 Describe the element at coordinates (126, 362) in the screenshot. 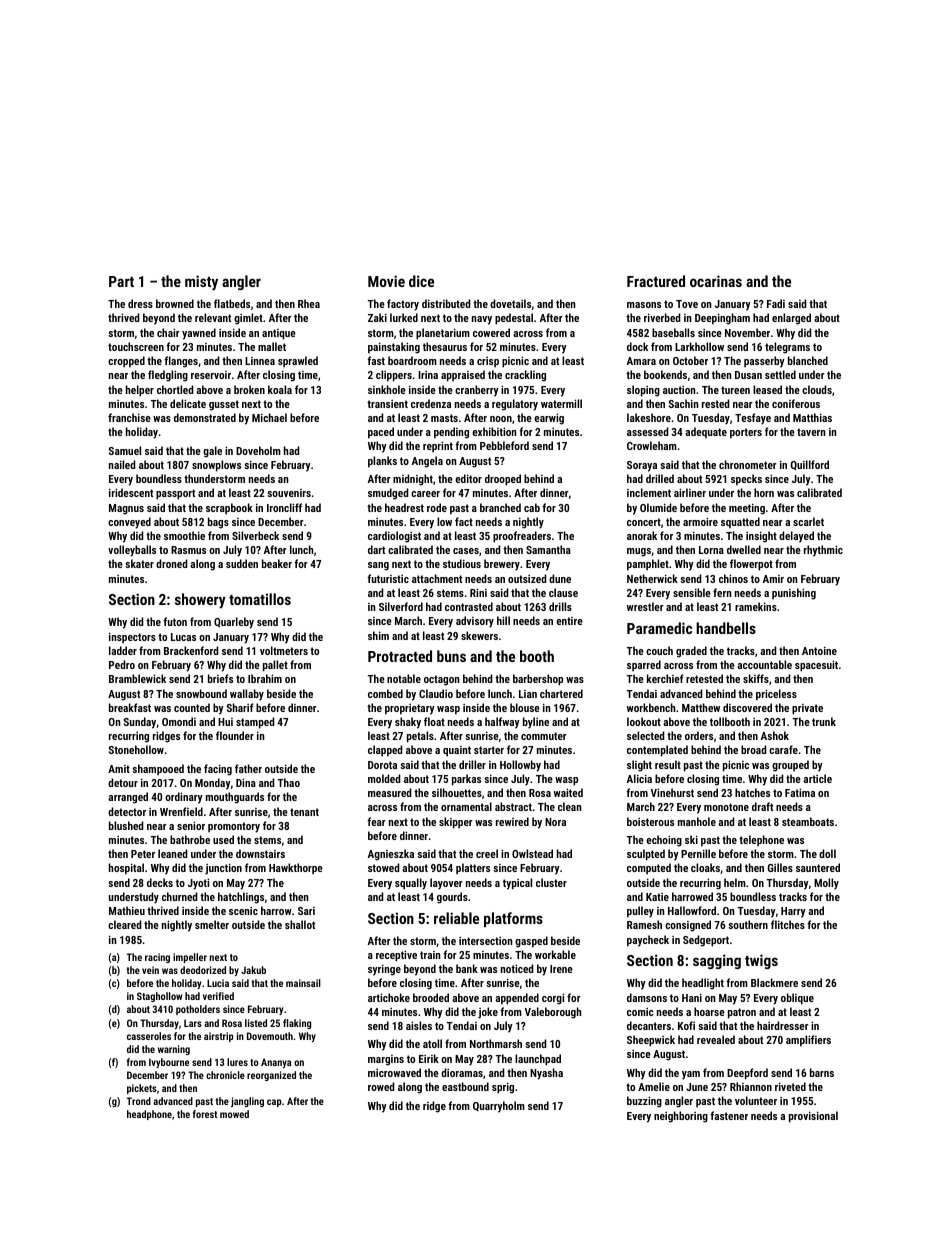

I see `cropped` at that location.
